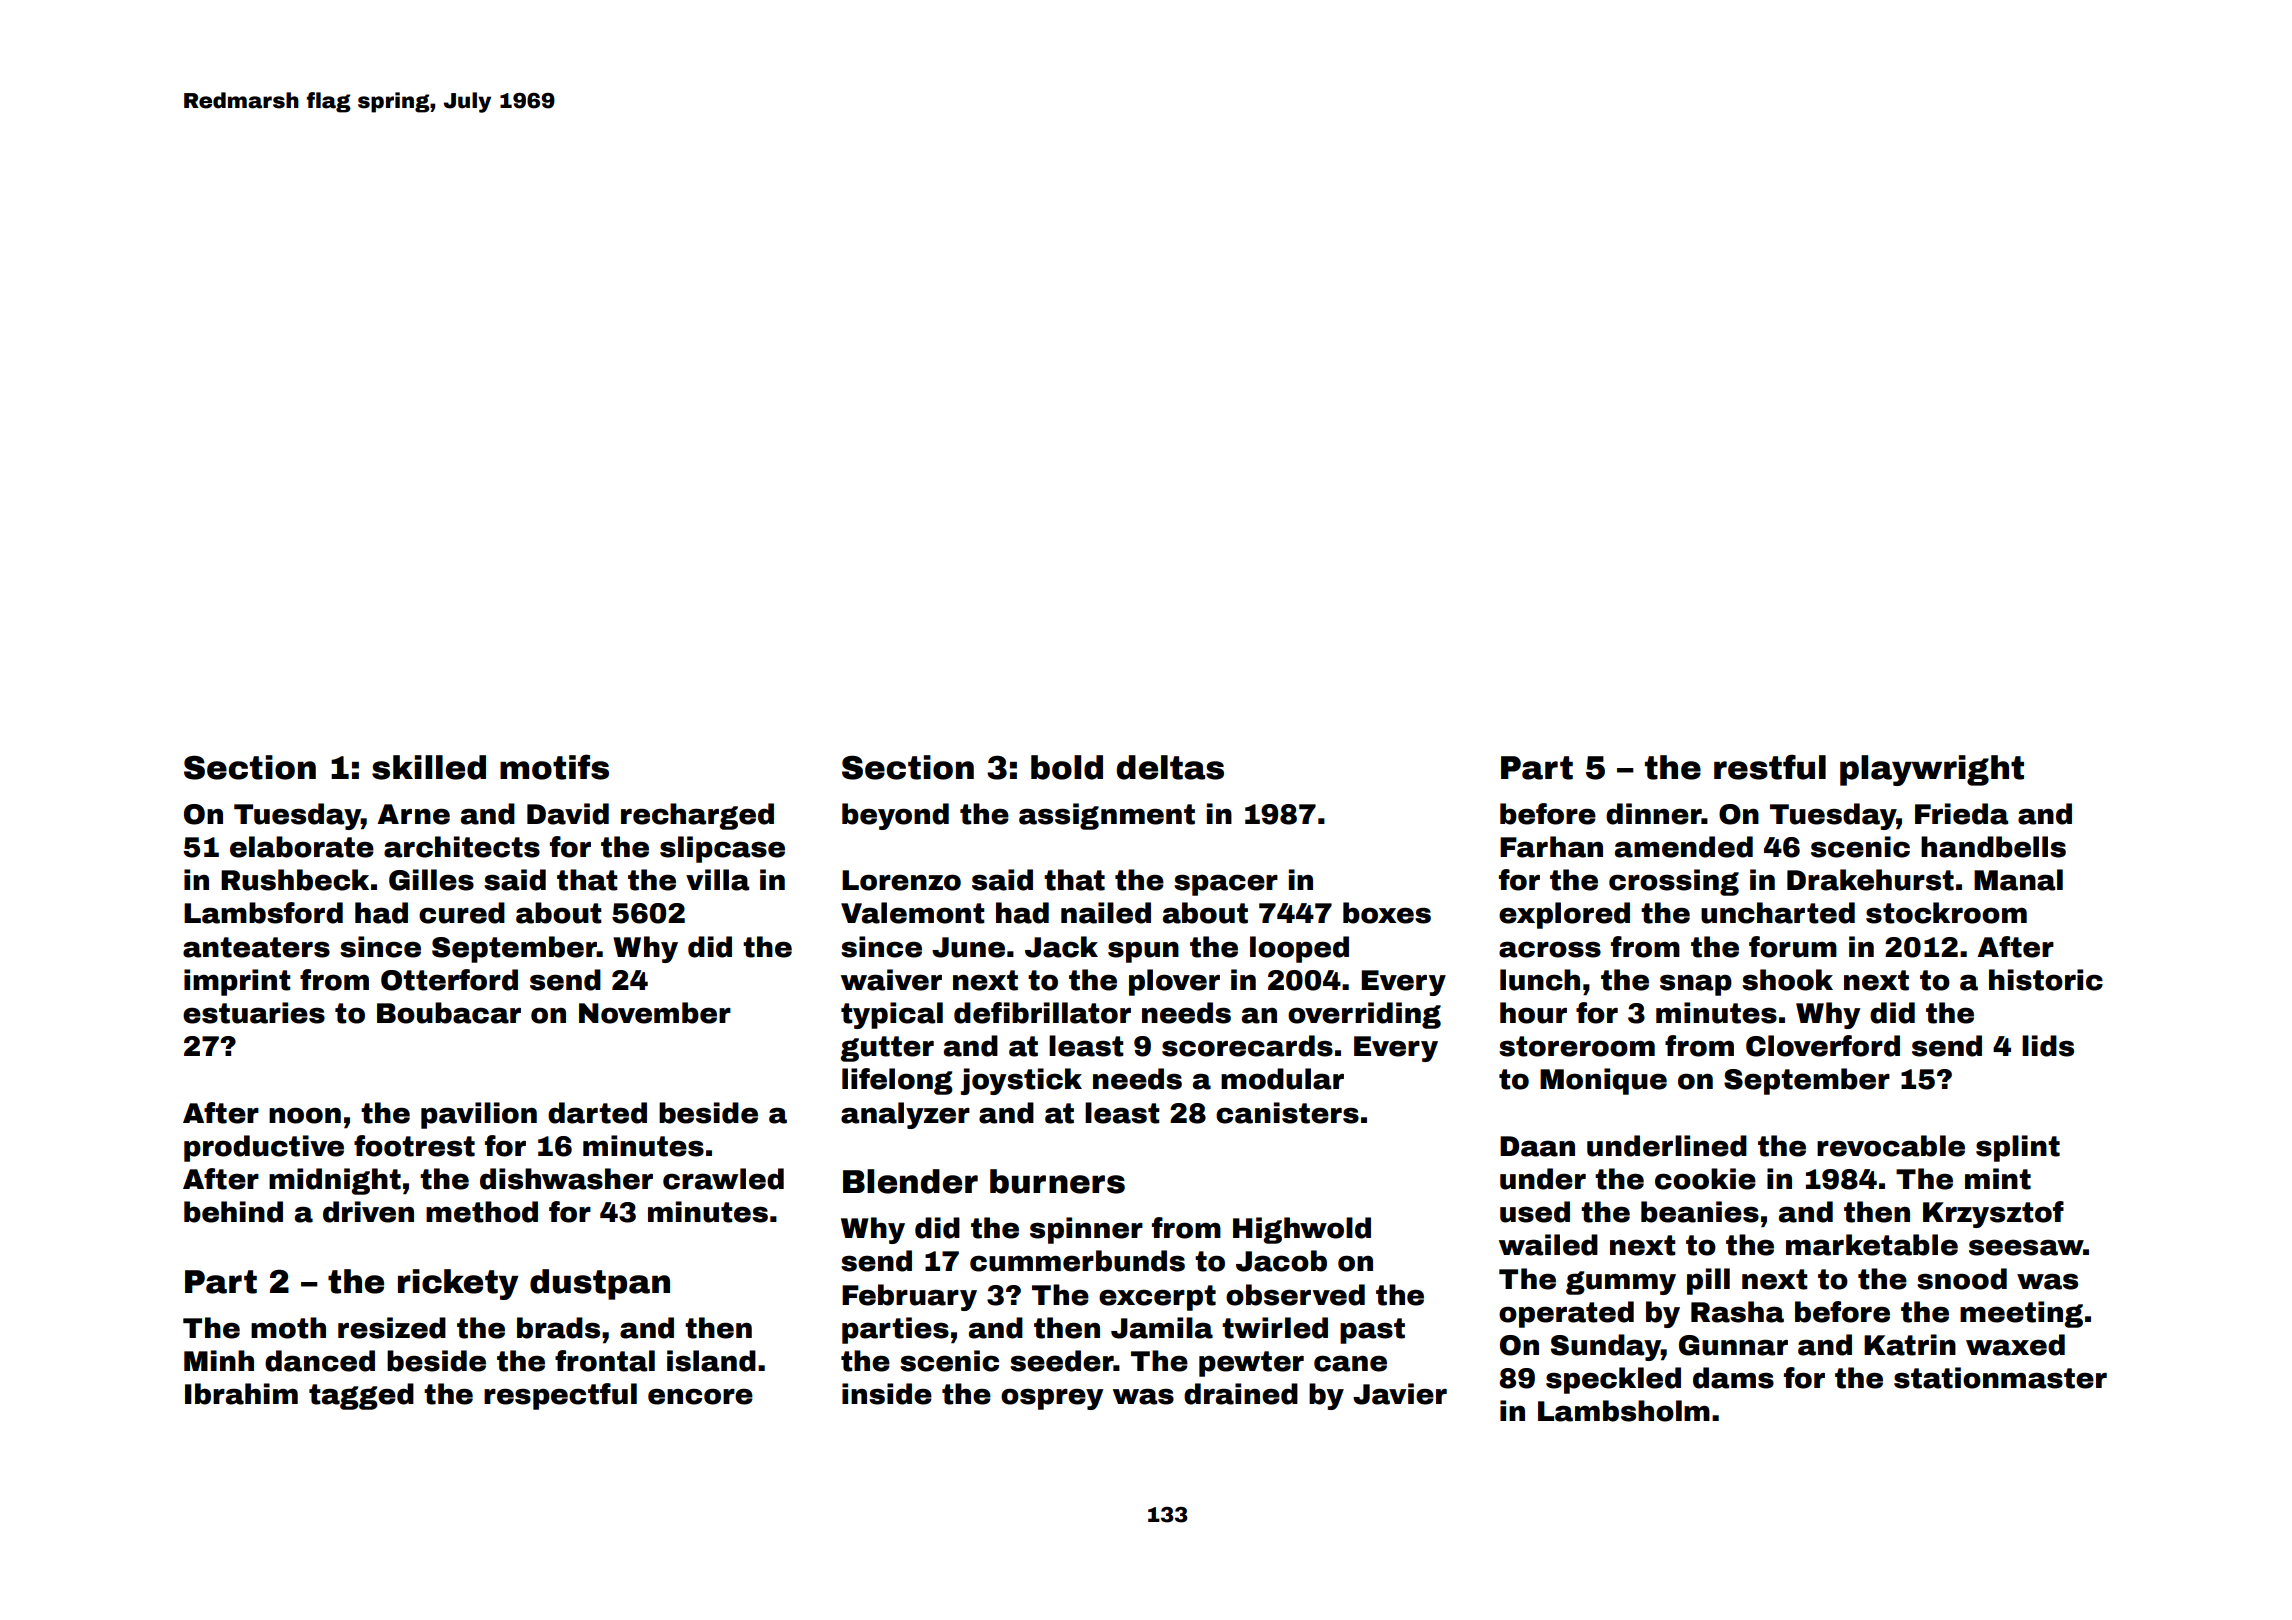 This screenshot has width=2292, height=1620. Describe the element at coordinates (2021, 1314) in the screenshot. I see `meeting` at that location.
